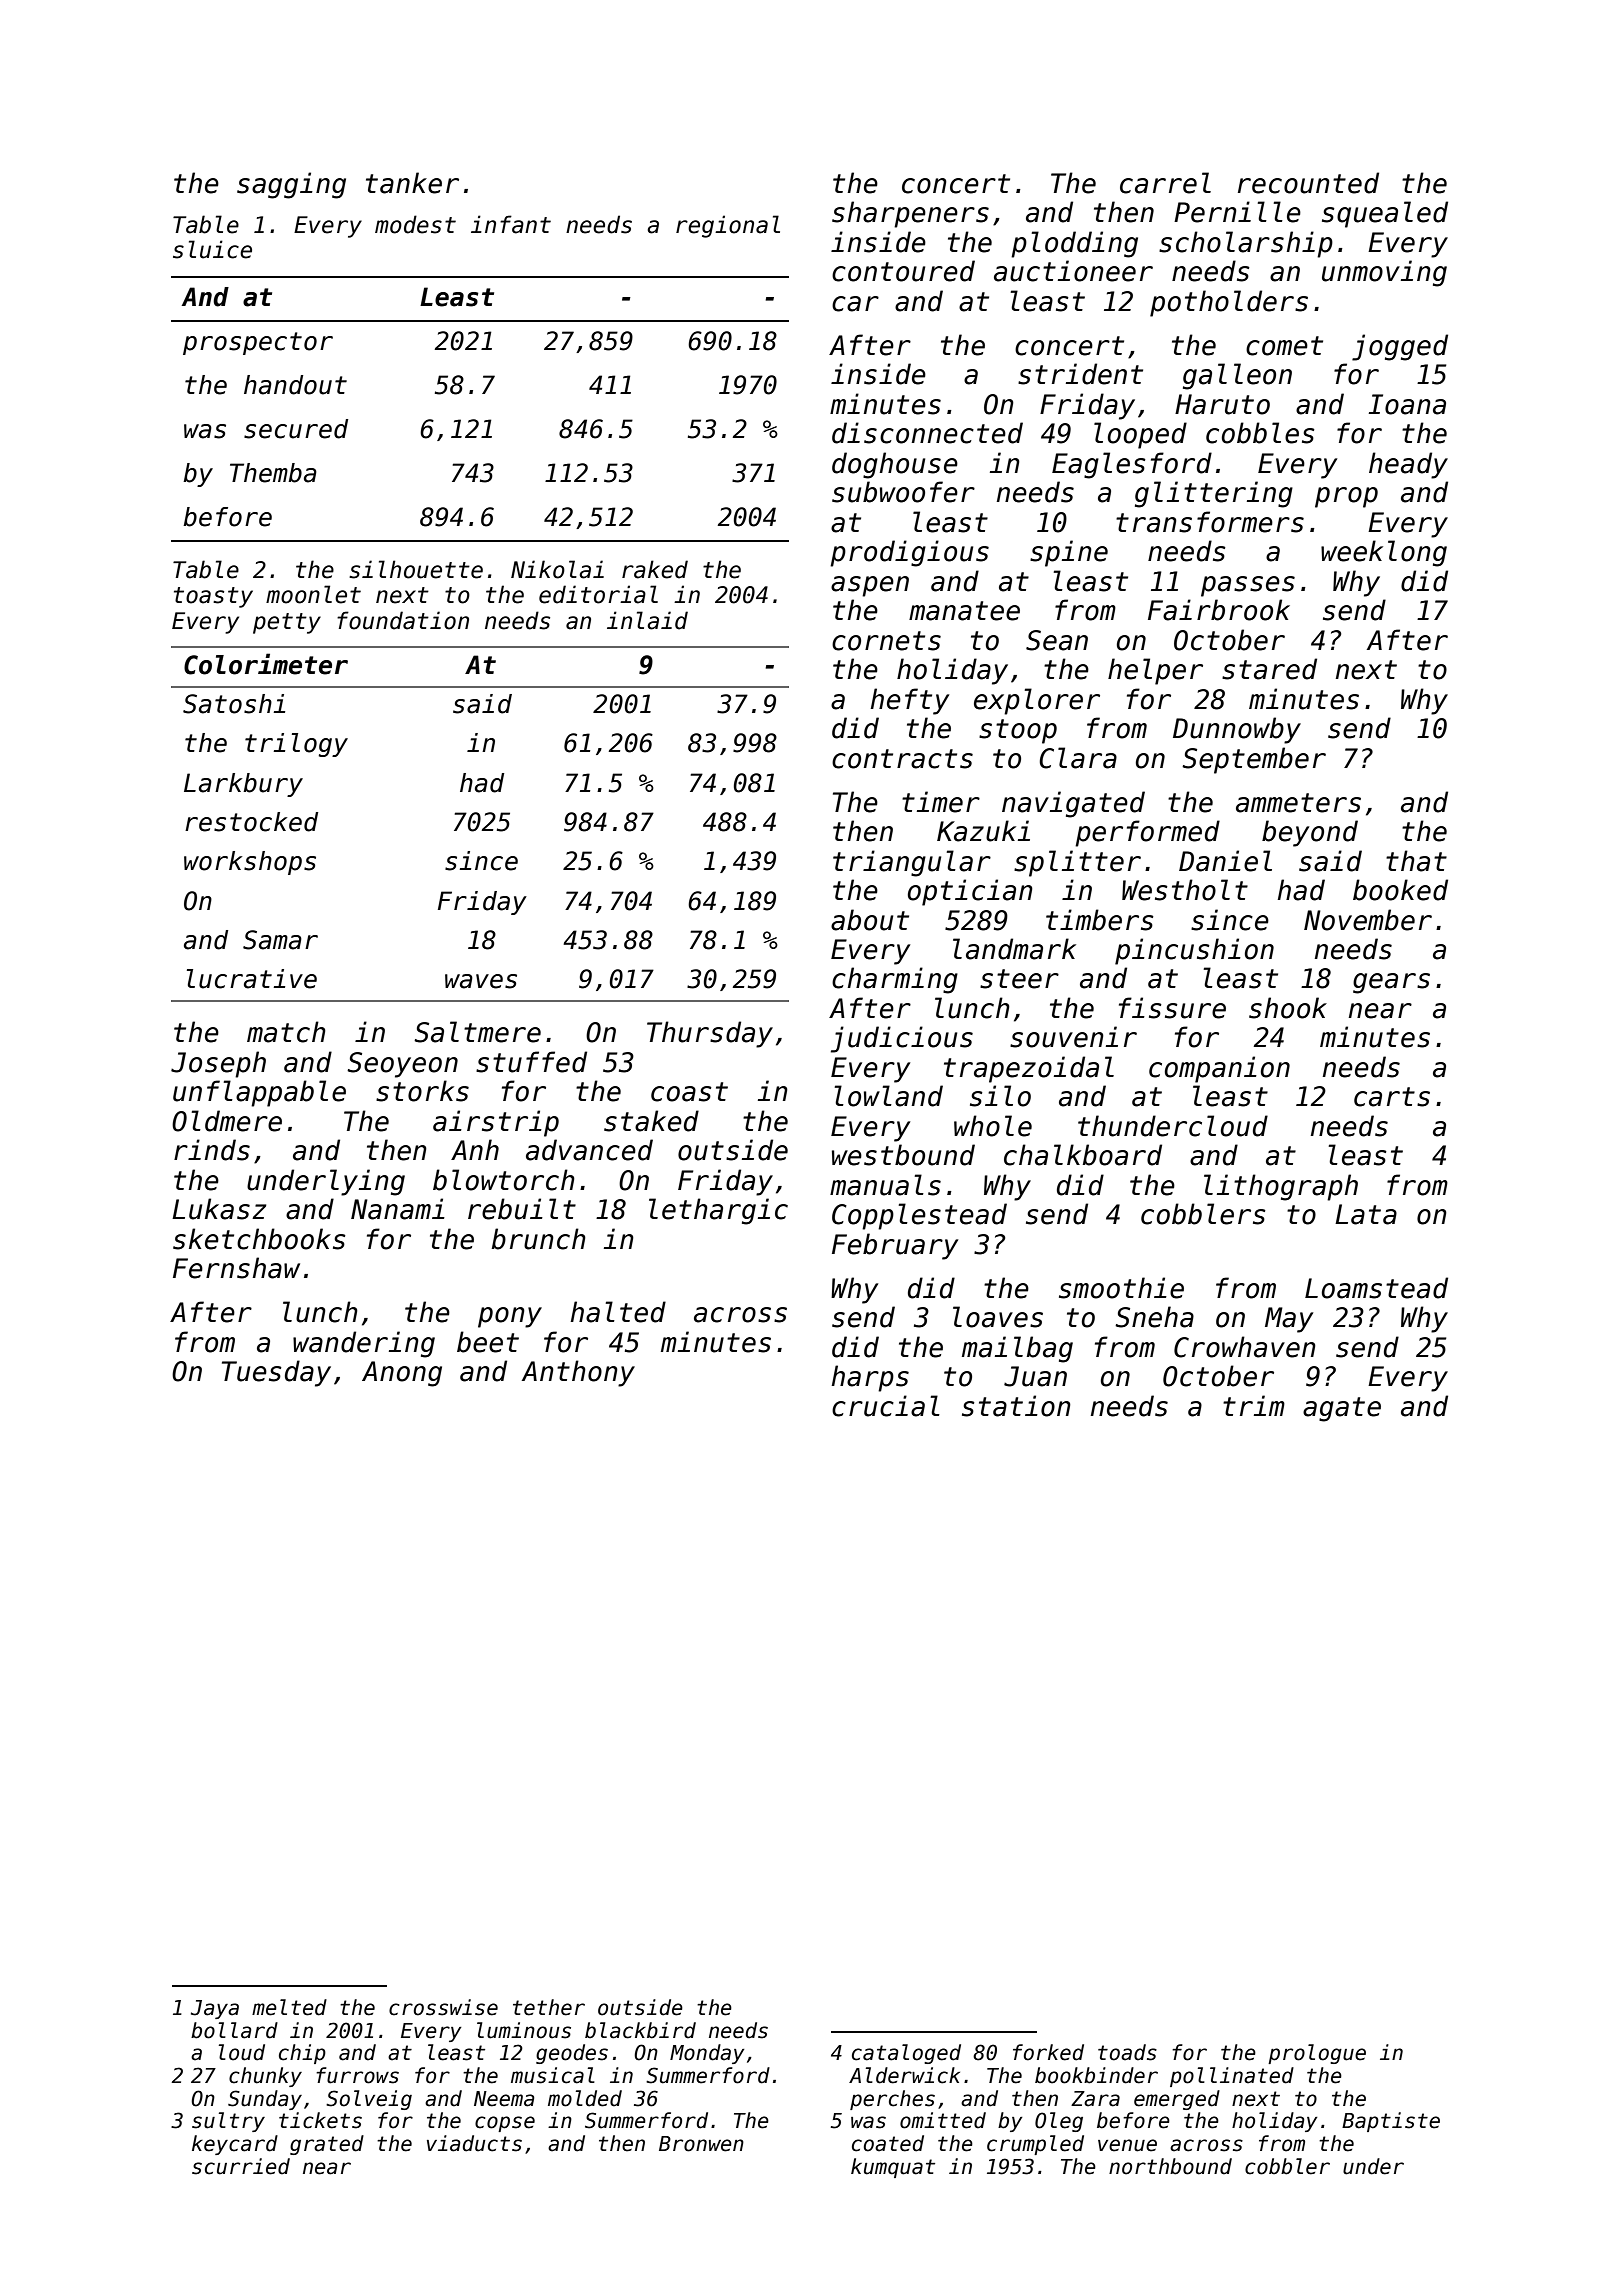 The image size is (1620, 2292). I want to click on lithograph, so click(1281, 1187).
